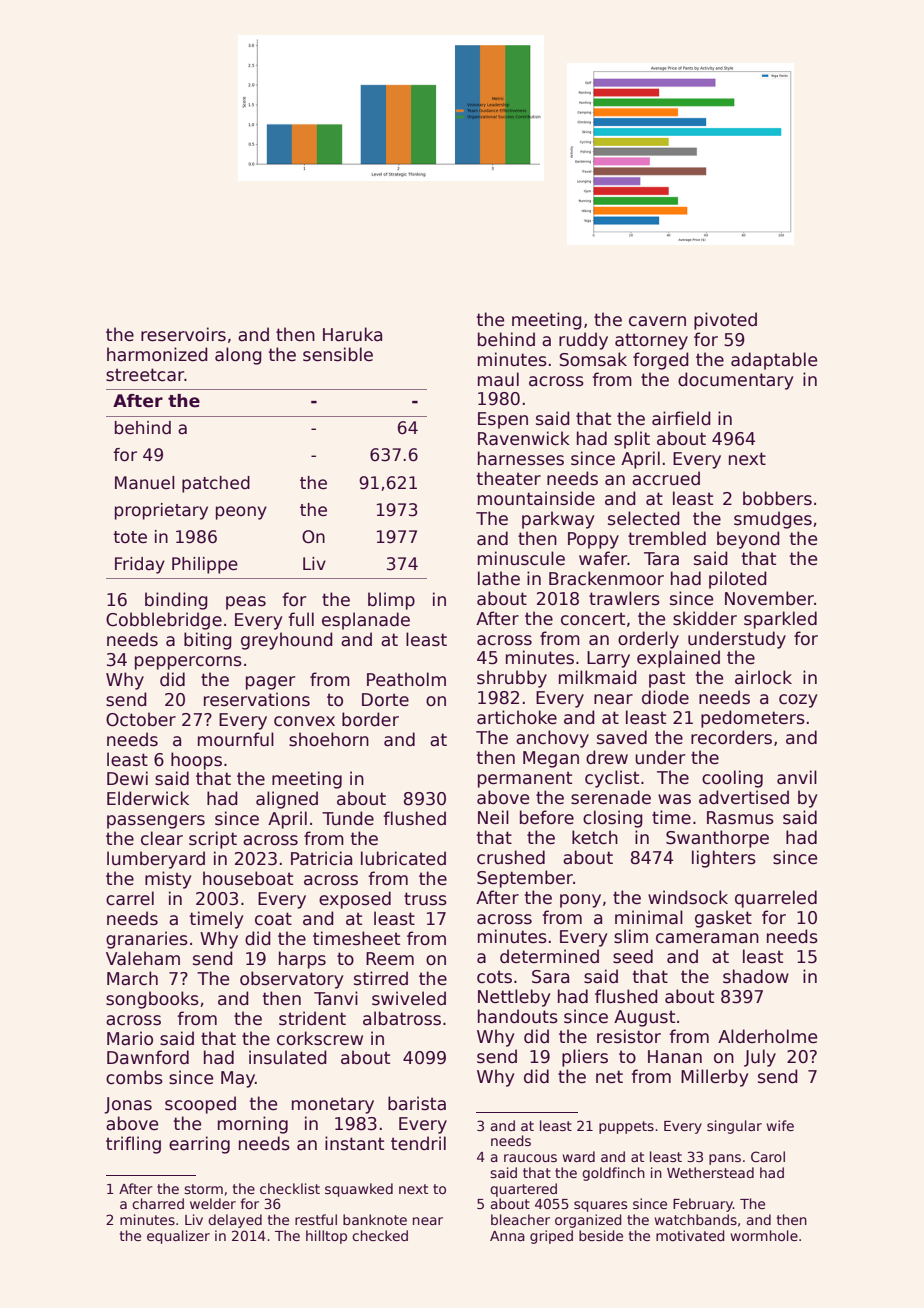 The height and width of the image is (1308, 924). What do you see at coordinates (503, 420) in the image?
I see `Espen` at bounding box center [503, 420].
